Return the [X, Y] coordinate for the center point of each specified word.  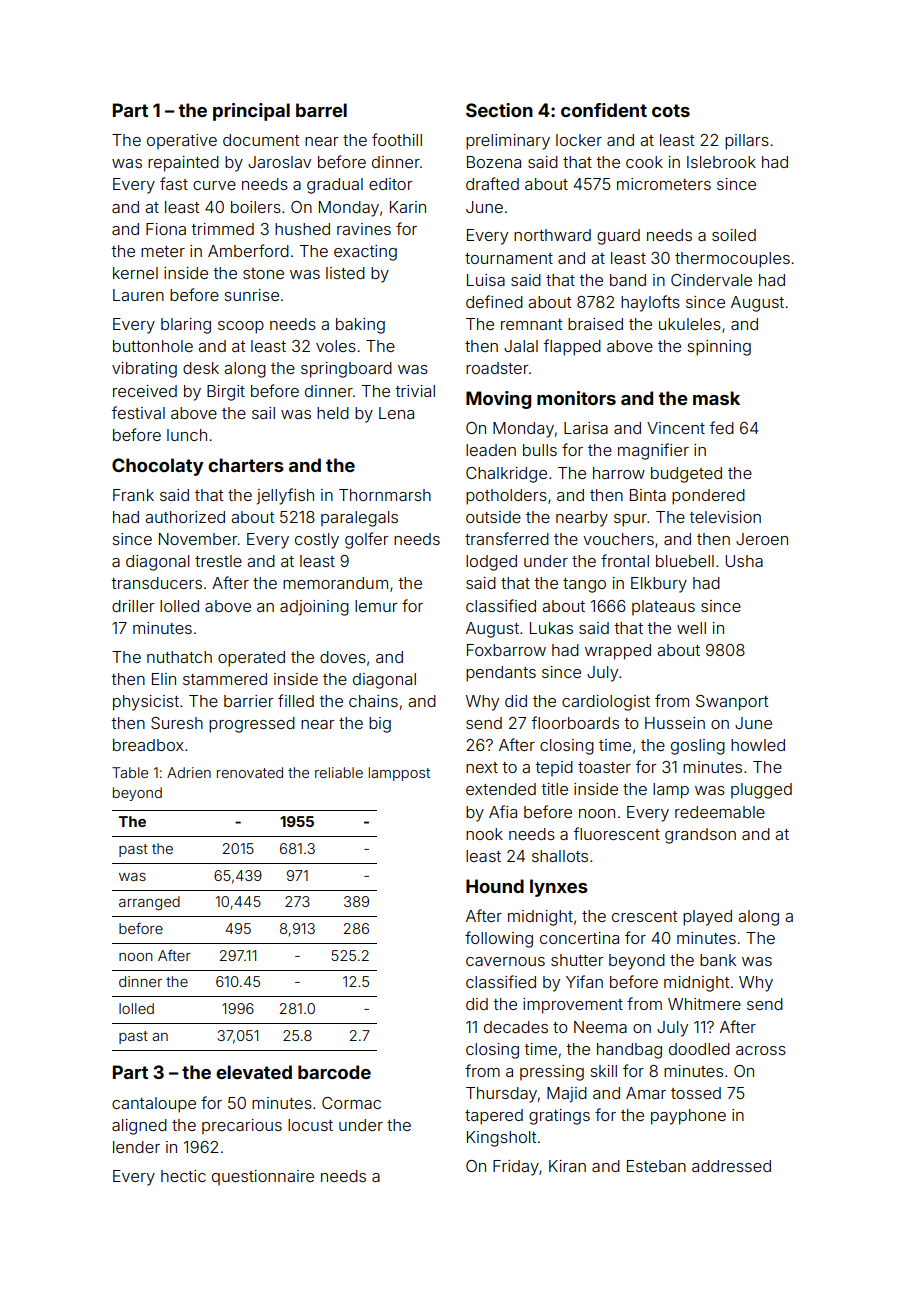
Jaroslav [279, 162]
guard [618, 237]
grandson [700, 836]
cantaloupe [154, 1105]
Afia [503, 811]
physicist [146, 703]
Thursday [501, 1095]
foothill [397, 139]
